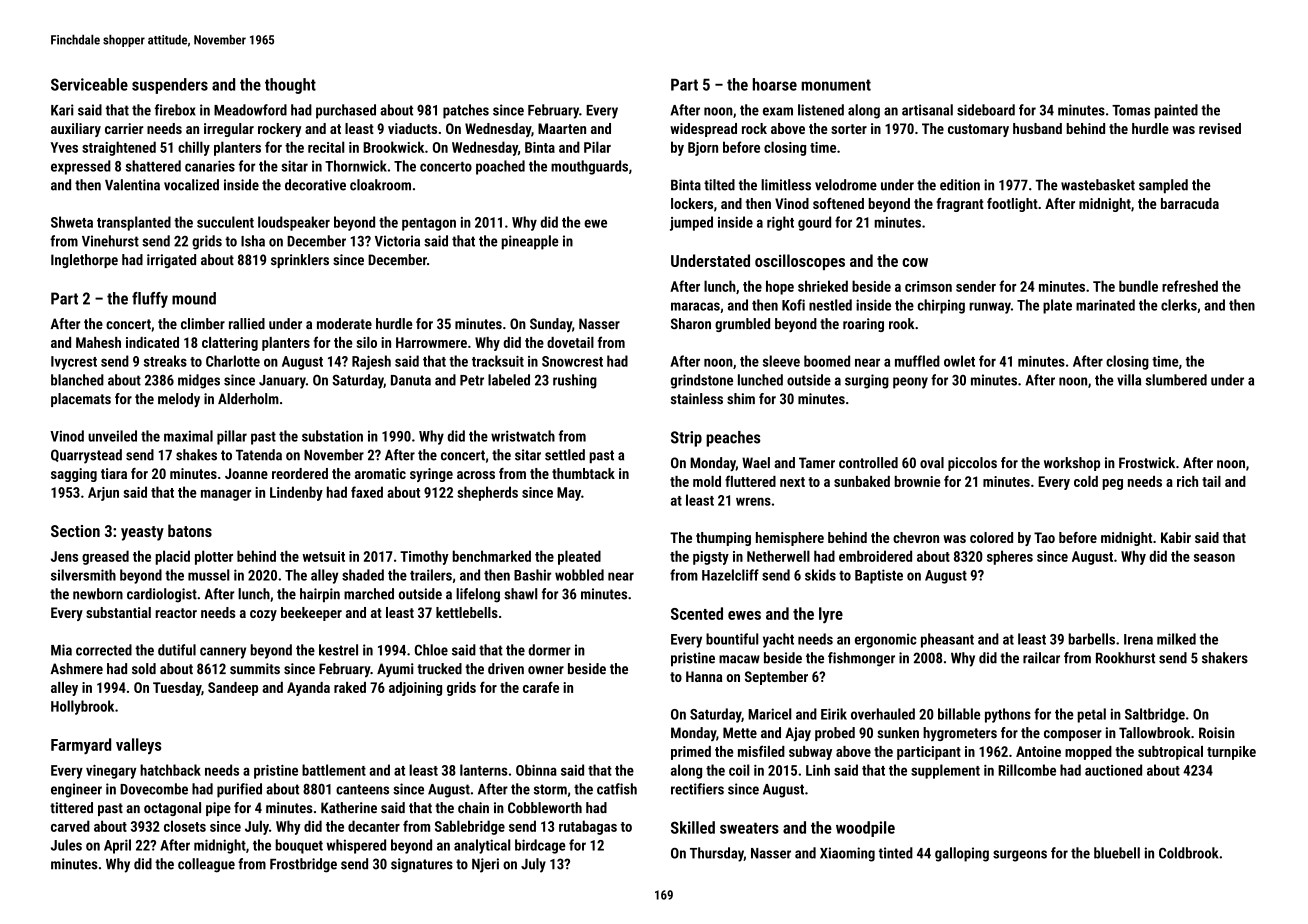 This page has height=924, width=1308. Describe the element at coordinates (1220, 128) in the page. I see `revised` at that location.
